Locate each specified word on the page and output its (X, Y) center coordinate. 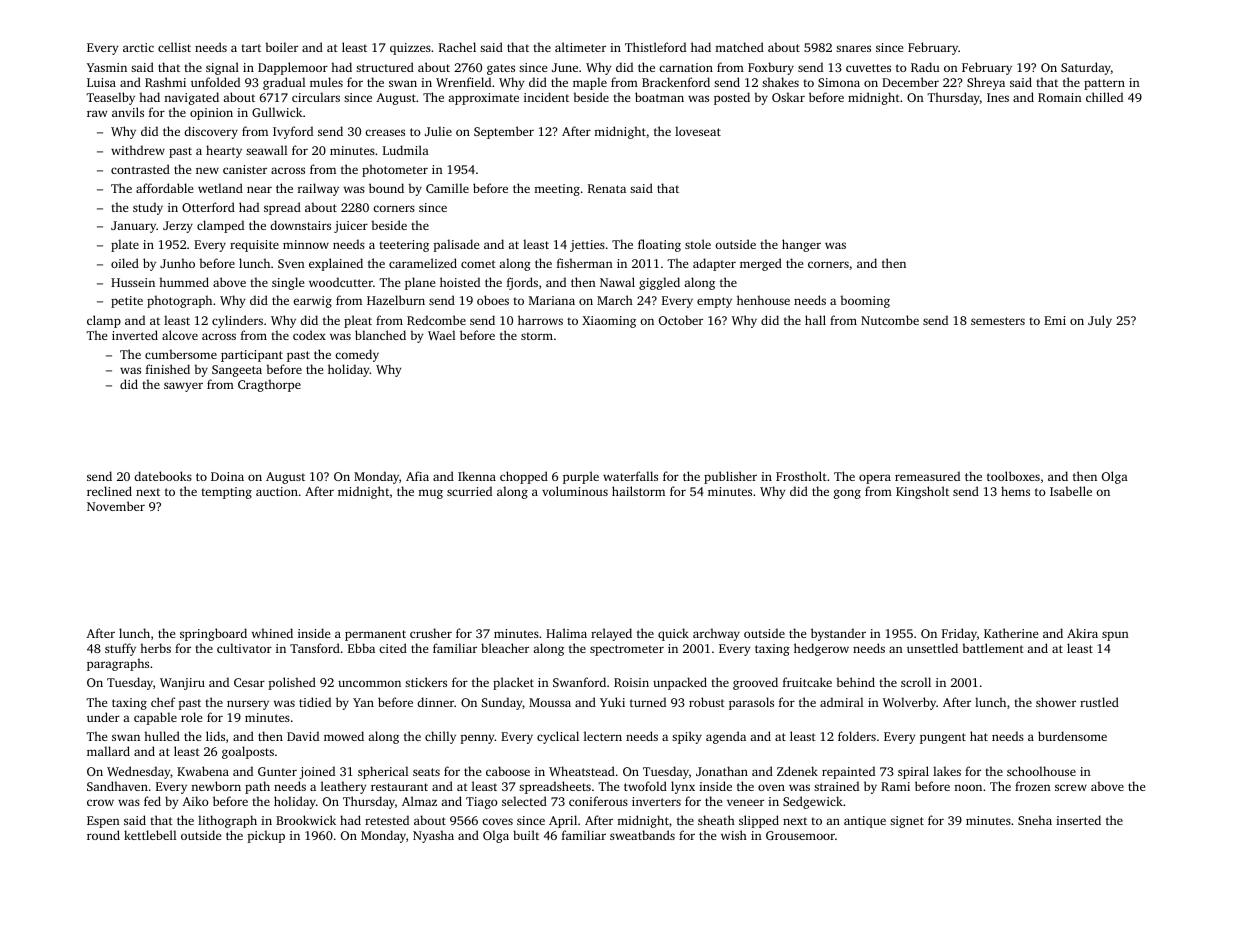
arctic (138, 47)
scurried (469, 491)
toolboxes (1013, 476)
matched (739, 47)
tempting (226, 493)
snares (853, 48)
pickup (266, 836)
